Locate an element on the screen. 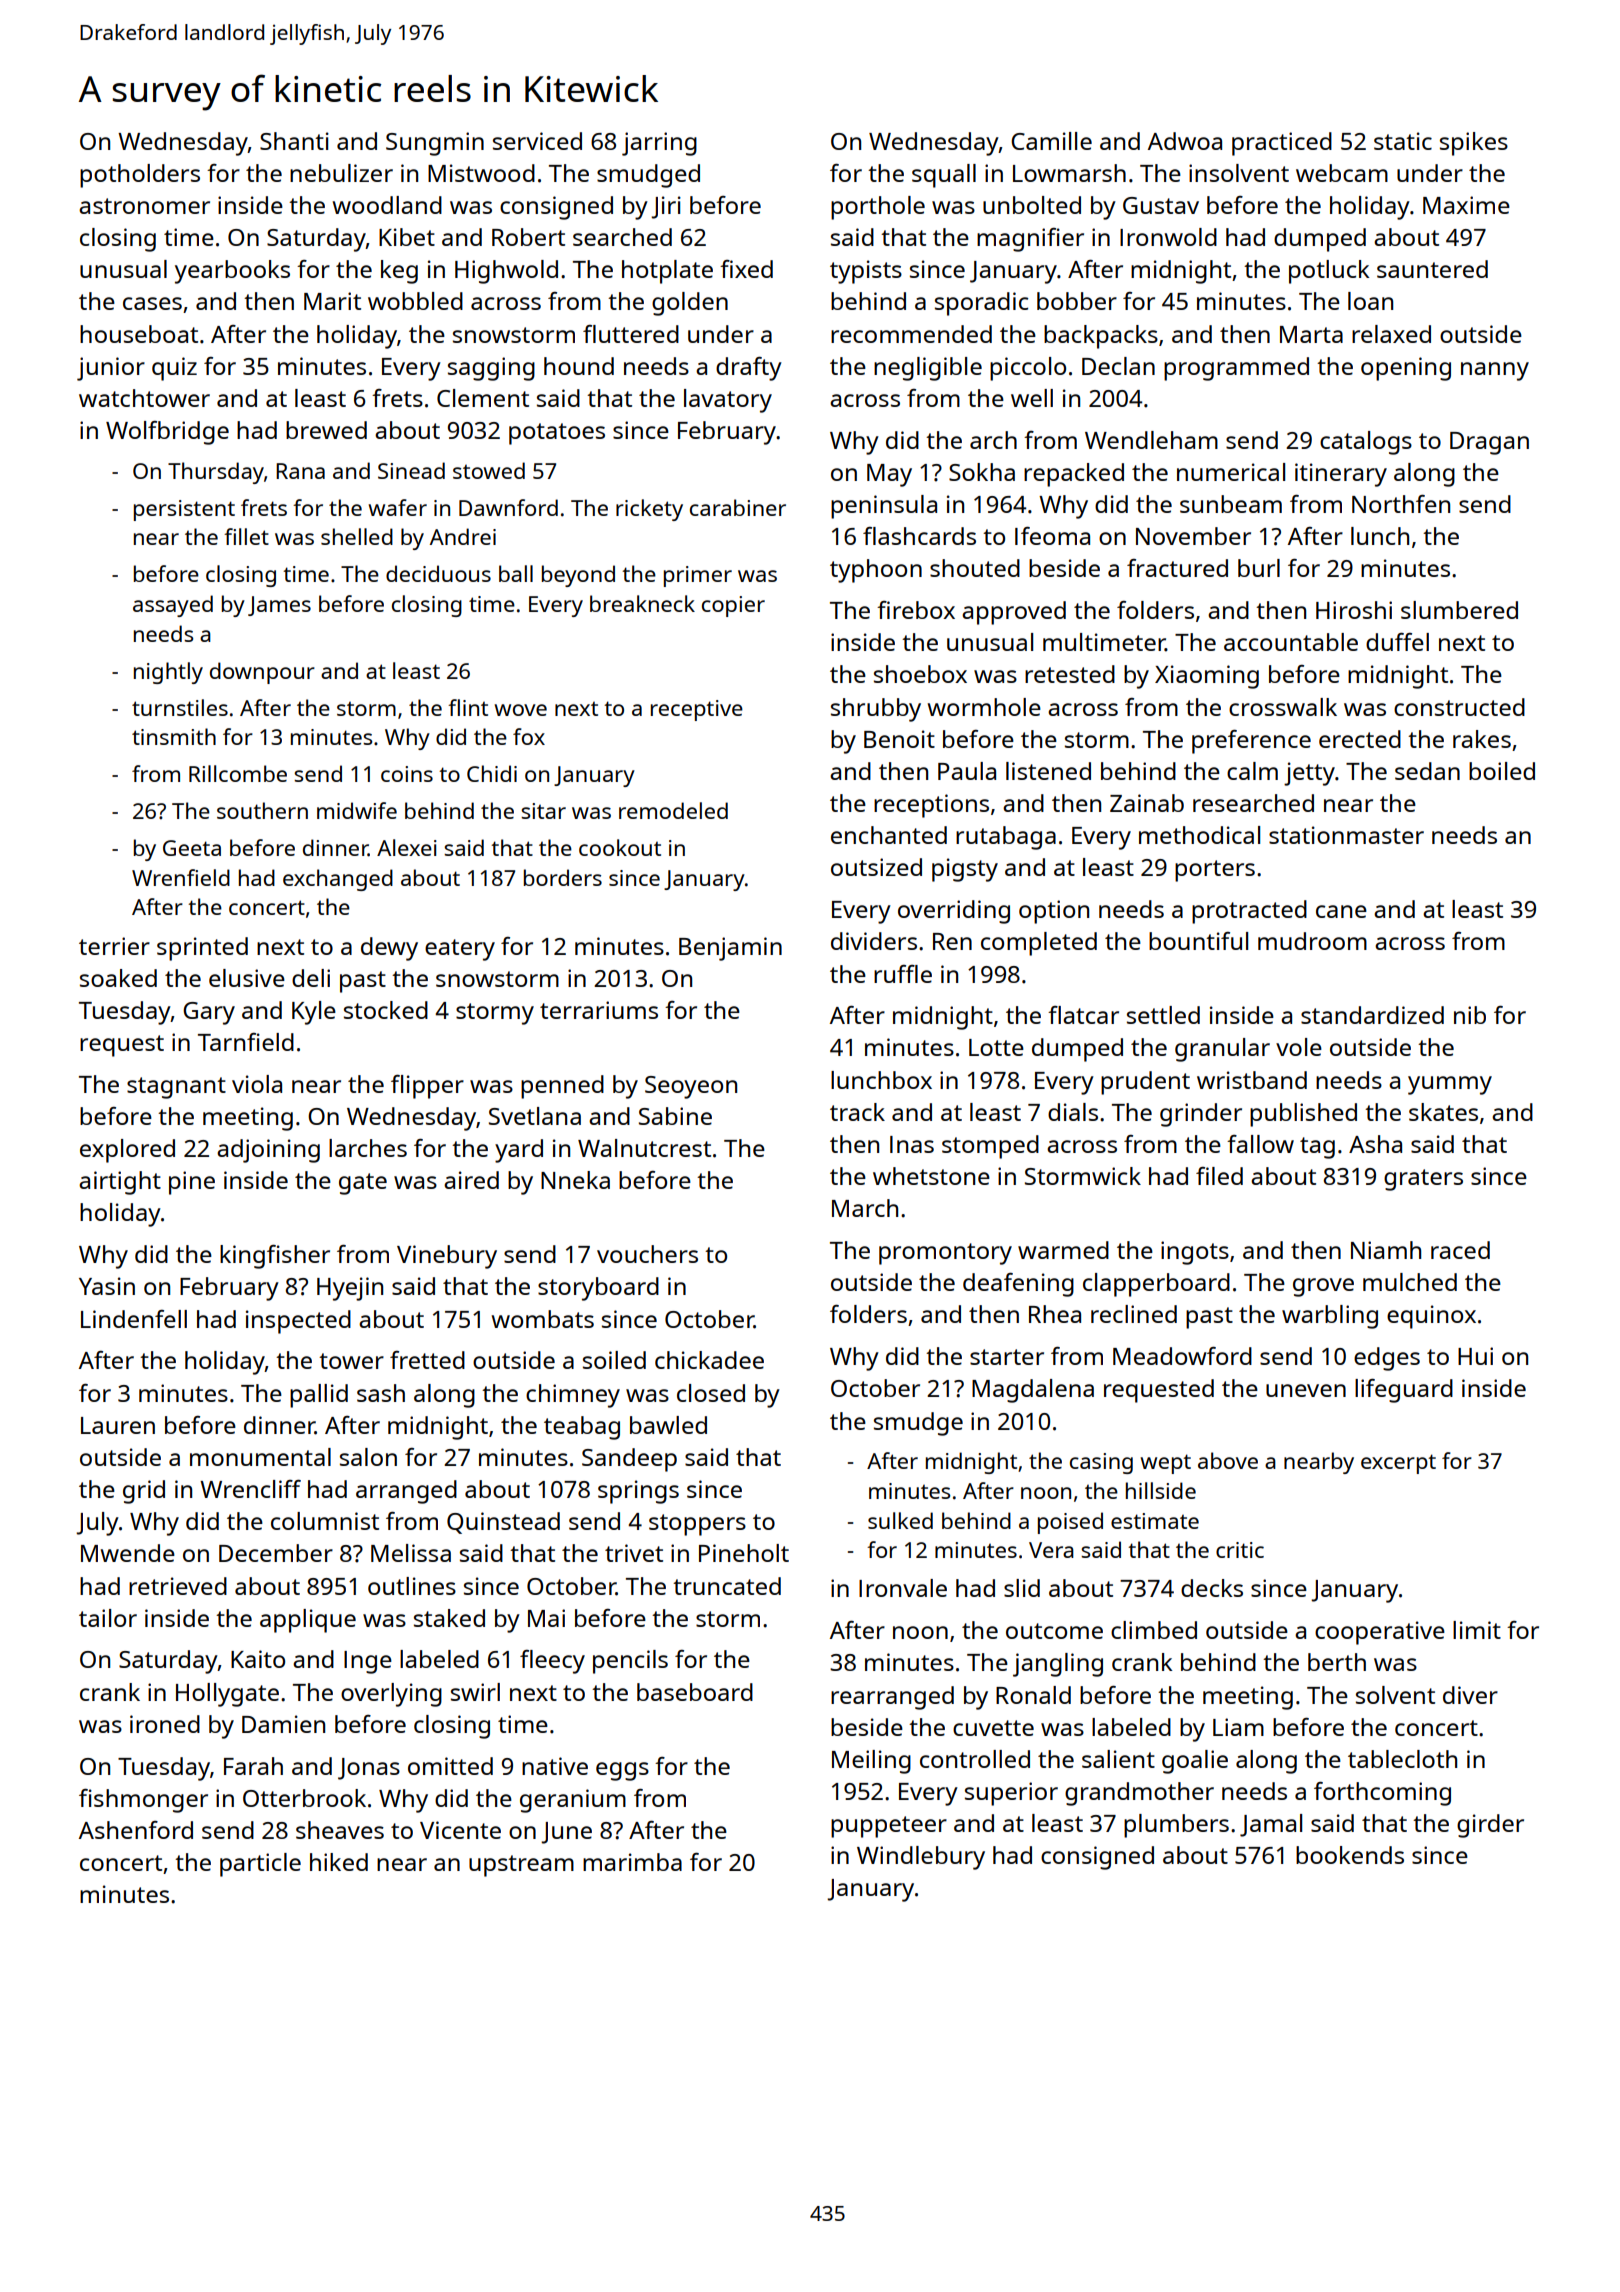 The image size is (1620, 2292). uneven is located at coordinates (1306, 1390).
